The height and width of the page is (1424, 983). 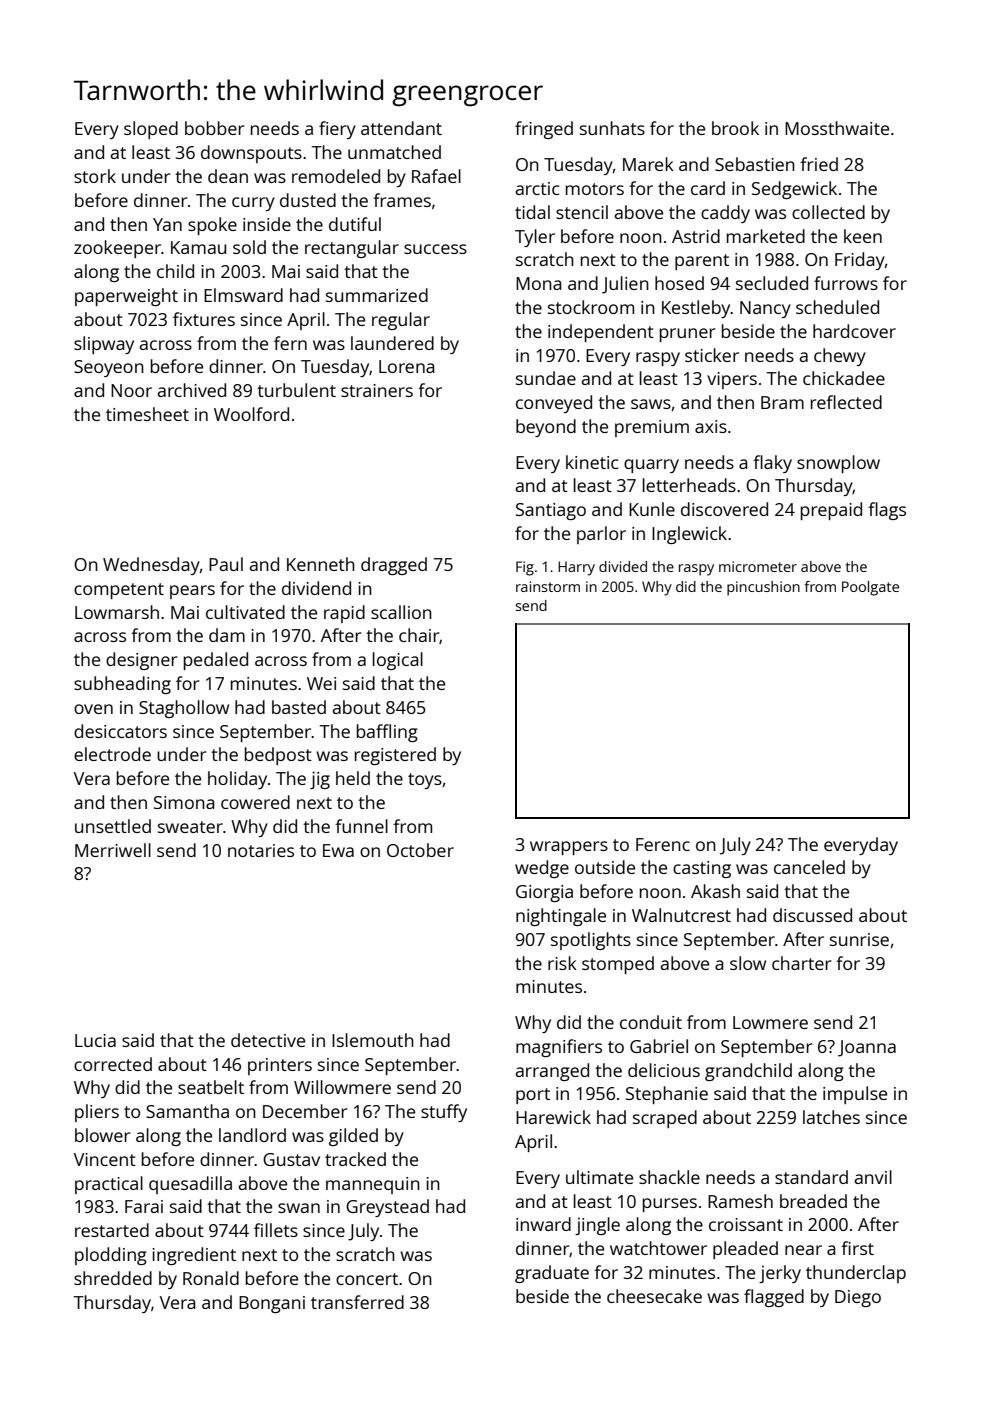 What do you see at coordinates (708, 188) in the page?
I see `card` at bounding box center [708, 188].
